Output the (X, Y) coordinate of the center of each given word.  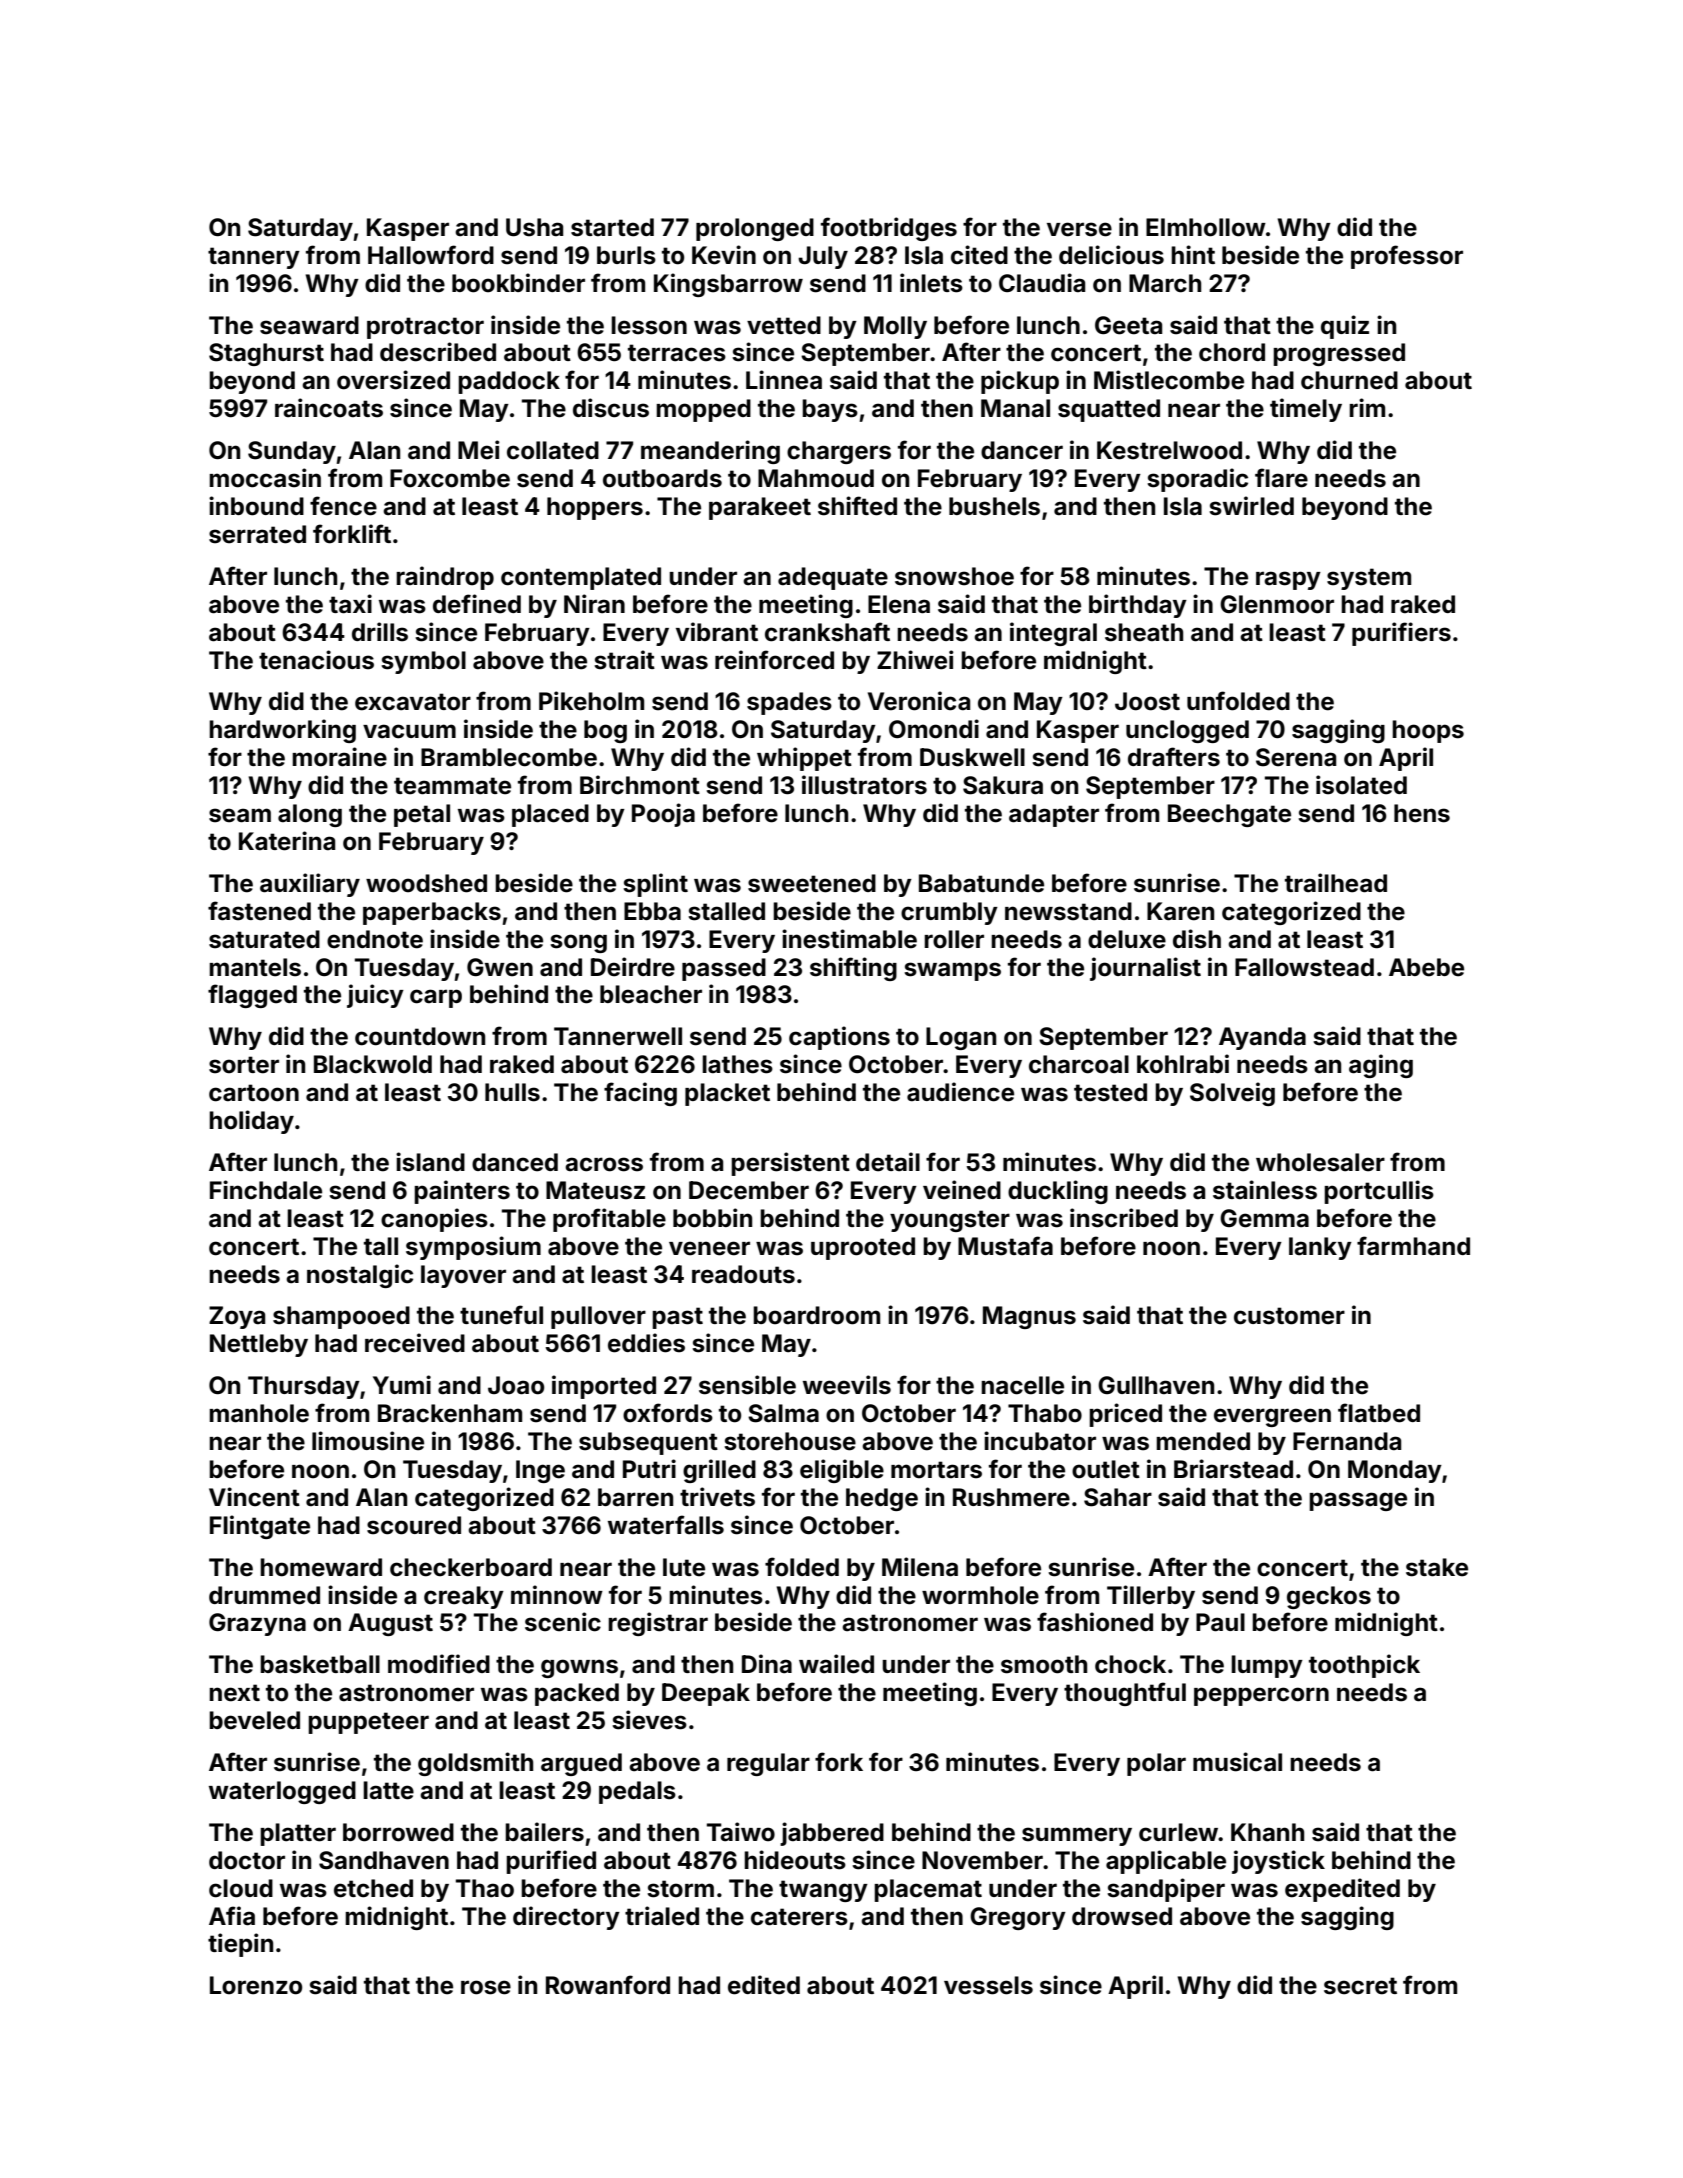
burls (626, 255)
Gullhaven (1156, 1385)
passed (724, 969)
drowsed (1122, 1916)
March (1165, 283)
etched (373, 1888)
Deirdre (633, 967)
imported (604, 1387)
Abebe (1426, 967)
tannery (254, 258)
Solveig (1232, 1094)
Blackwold (373, 1064)
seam (240, 815)
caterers (799, 1917)
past (677, 1318)
